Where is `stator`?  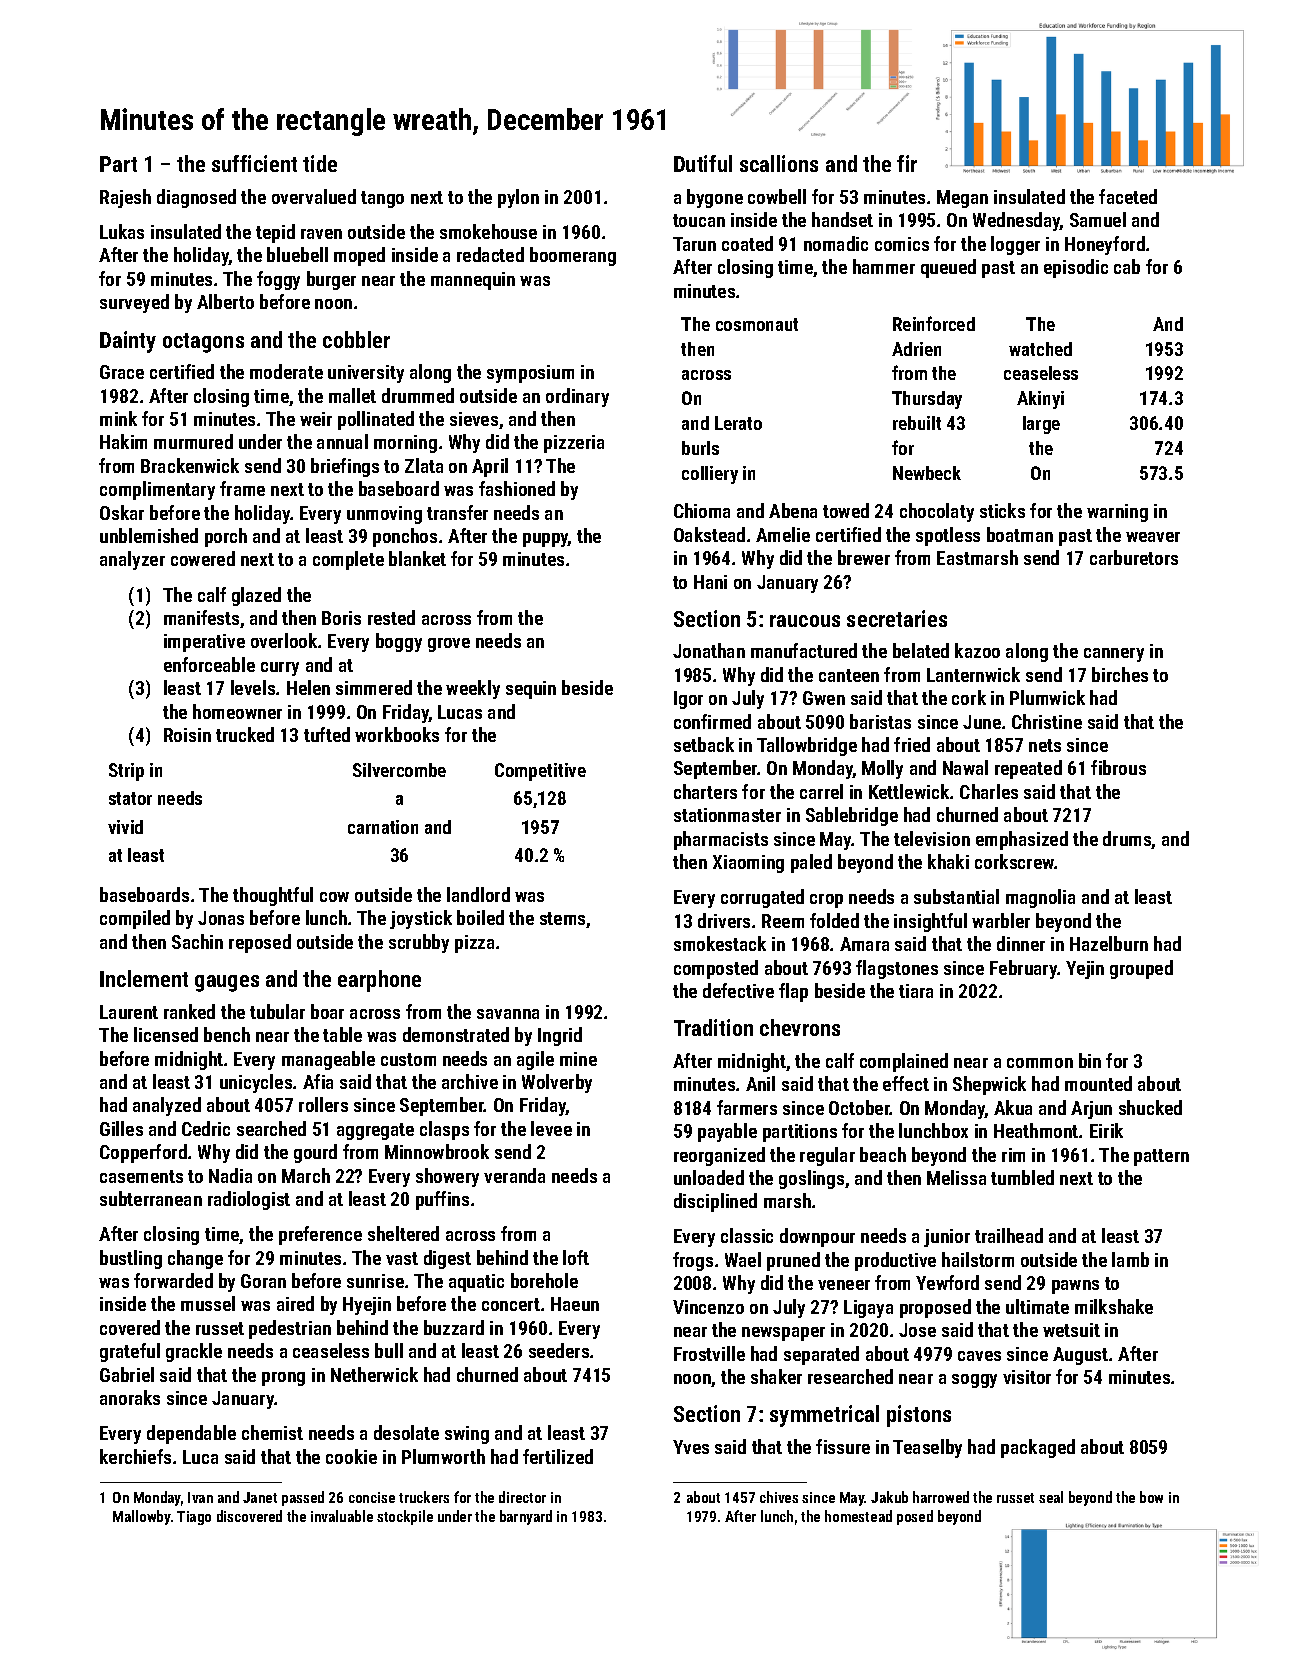 stator is located at coordinates (130, 798).
